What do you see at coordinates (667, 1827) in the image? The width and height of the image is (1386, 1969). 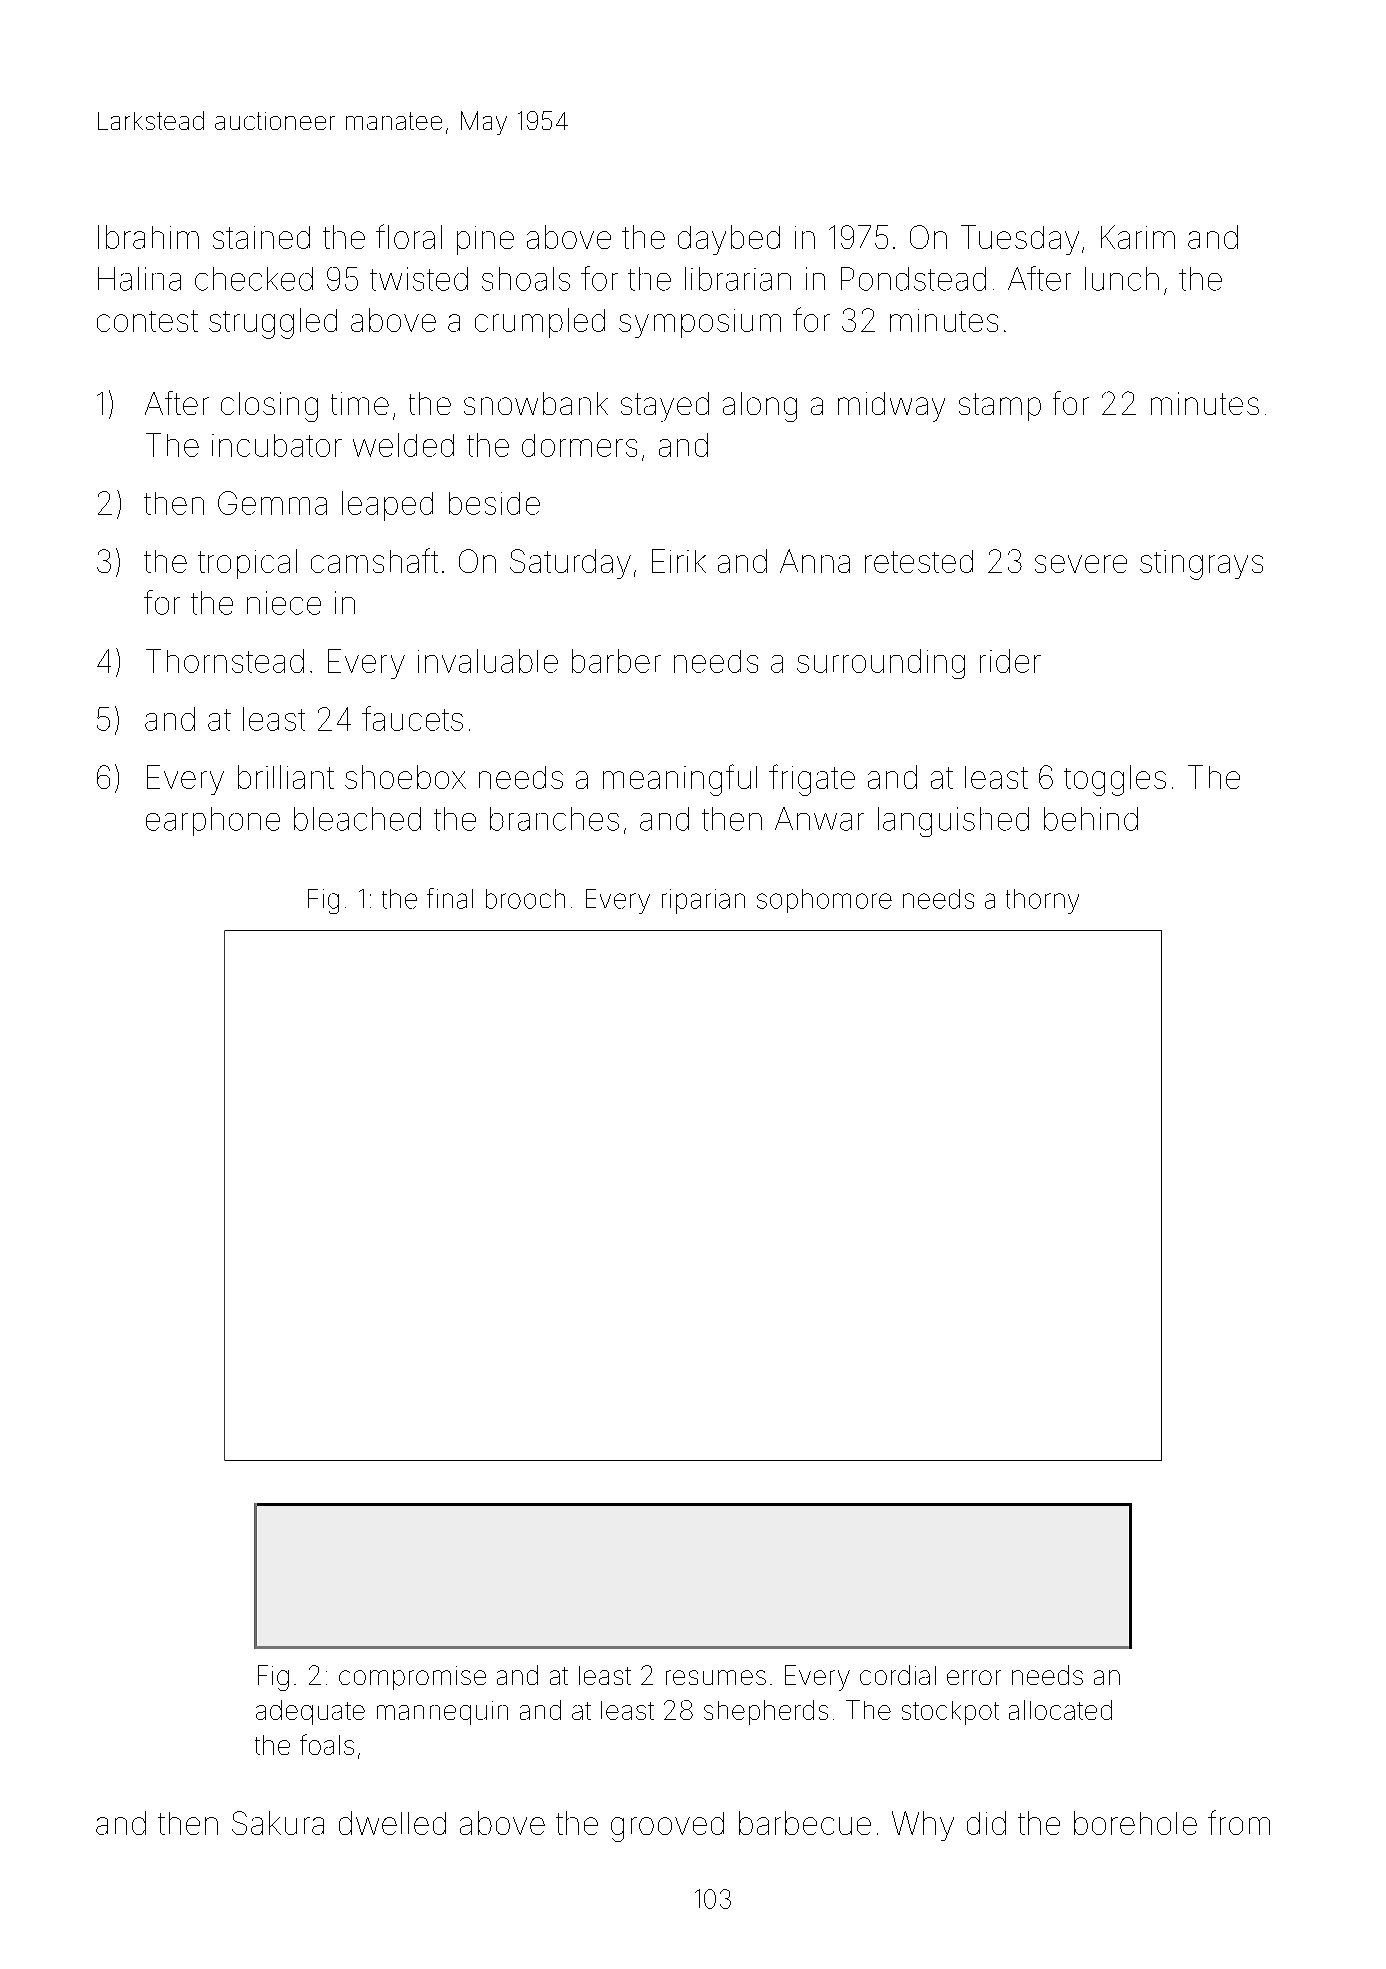 I see `grooved` at bounding box center [667, 1827].
